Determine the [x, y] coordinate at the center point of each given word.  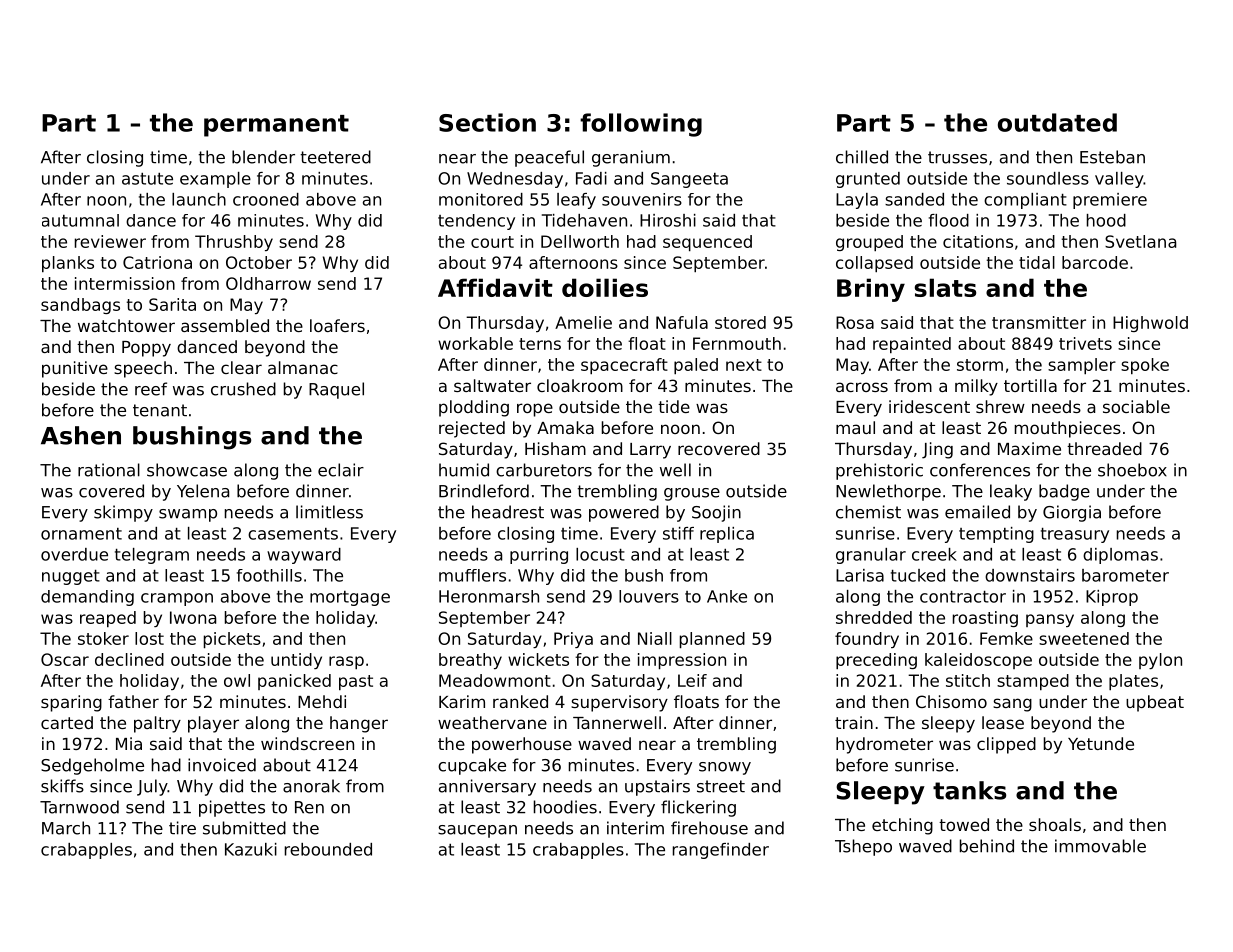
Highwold [1150, 324]
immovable [1100, 846]
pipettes [232, 808]
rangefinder [721, 851]
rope [535, 410]
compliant [1025, 201]
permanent [276, 126]
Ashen [81, 435]
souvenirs [642, 199]
